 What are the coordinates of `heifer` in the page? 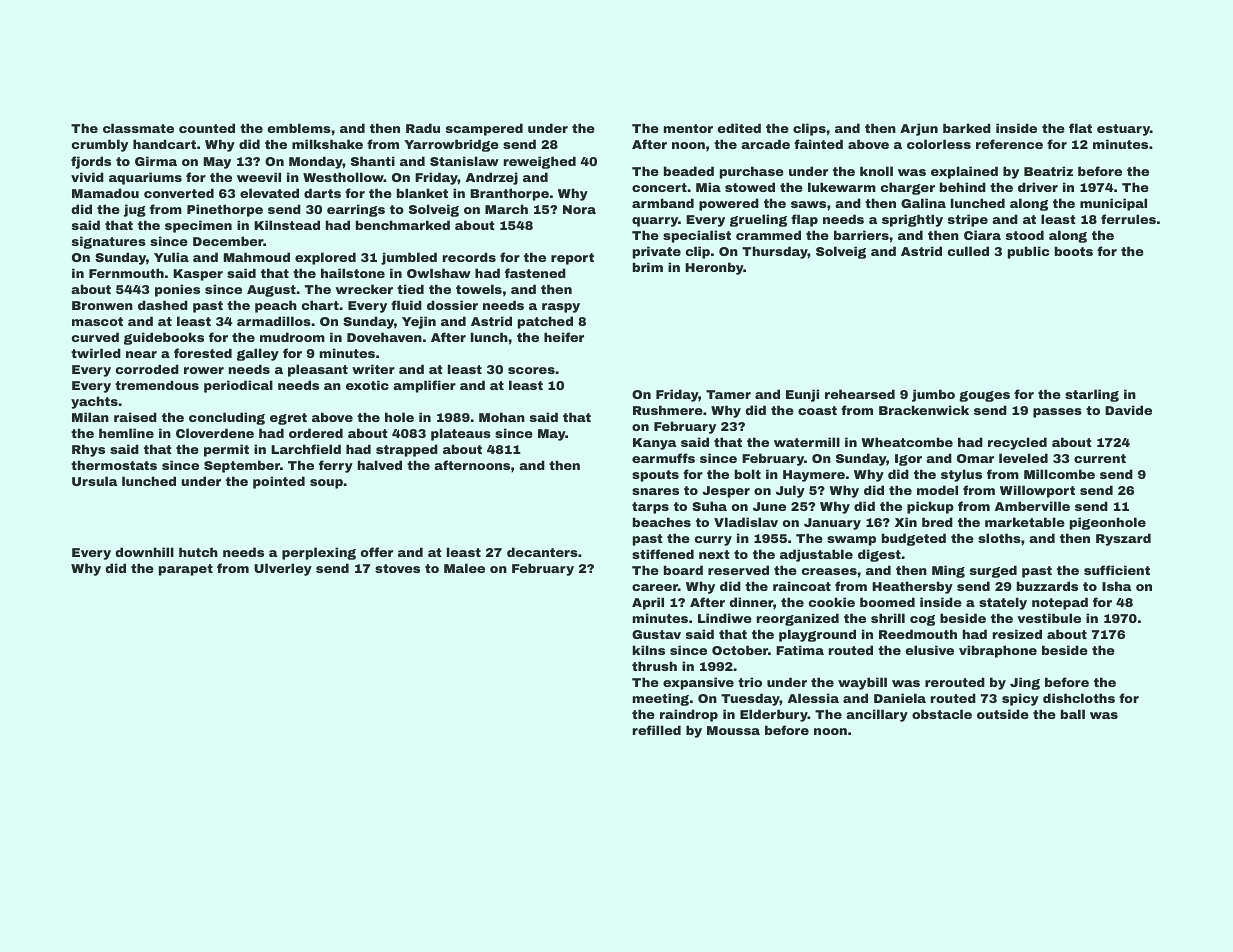 It's located at (564, 337).
